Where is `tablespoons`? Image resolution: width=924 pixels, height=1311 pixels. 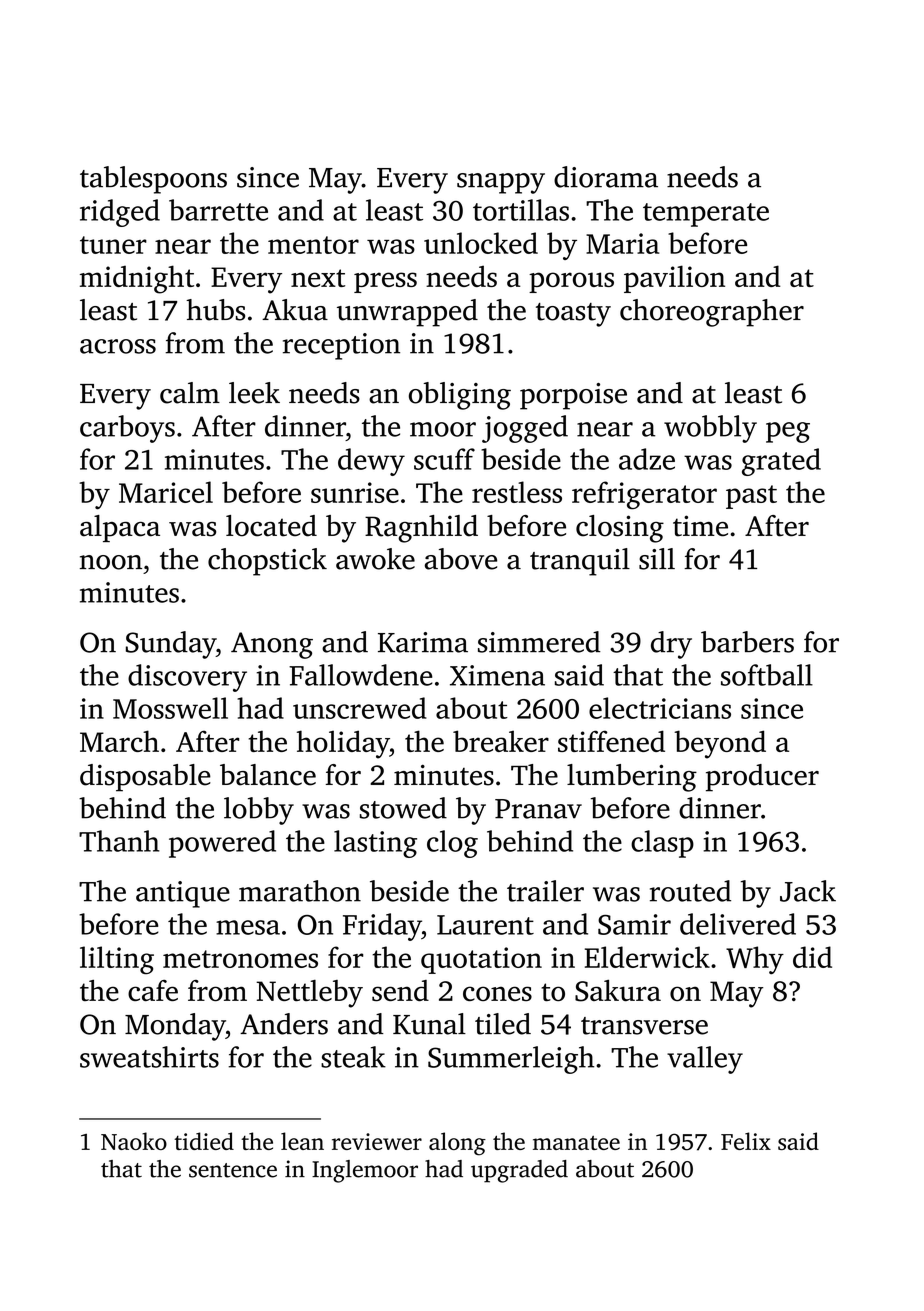
tablespoons is located at coordinates (153, 180).
